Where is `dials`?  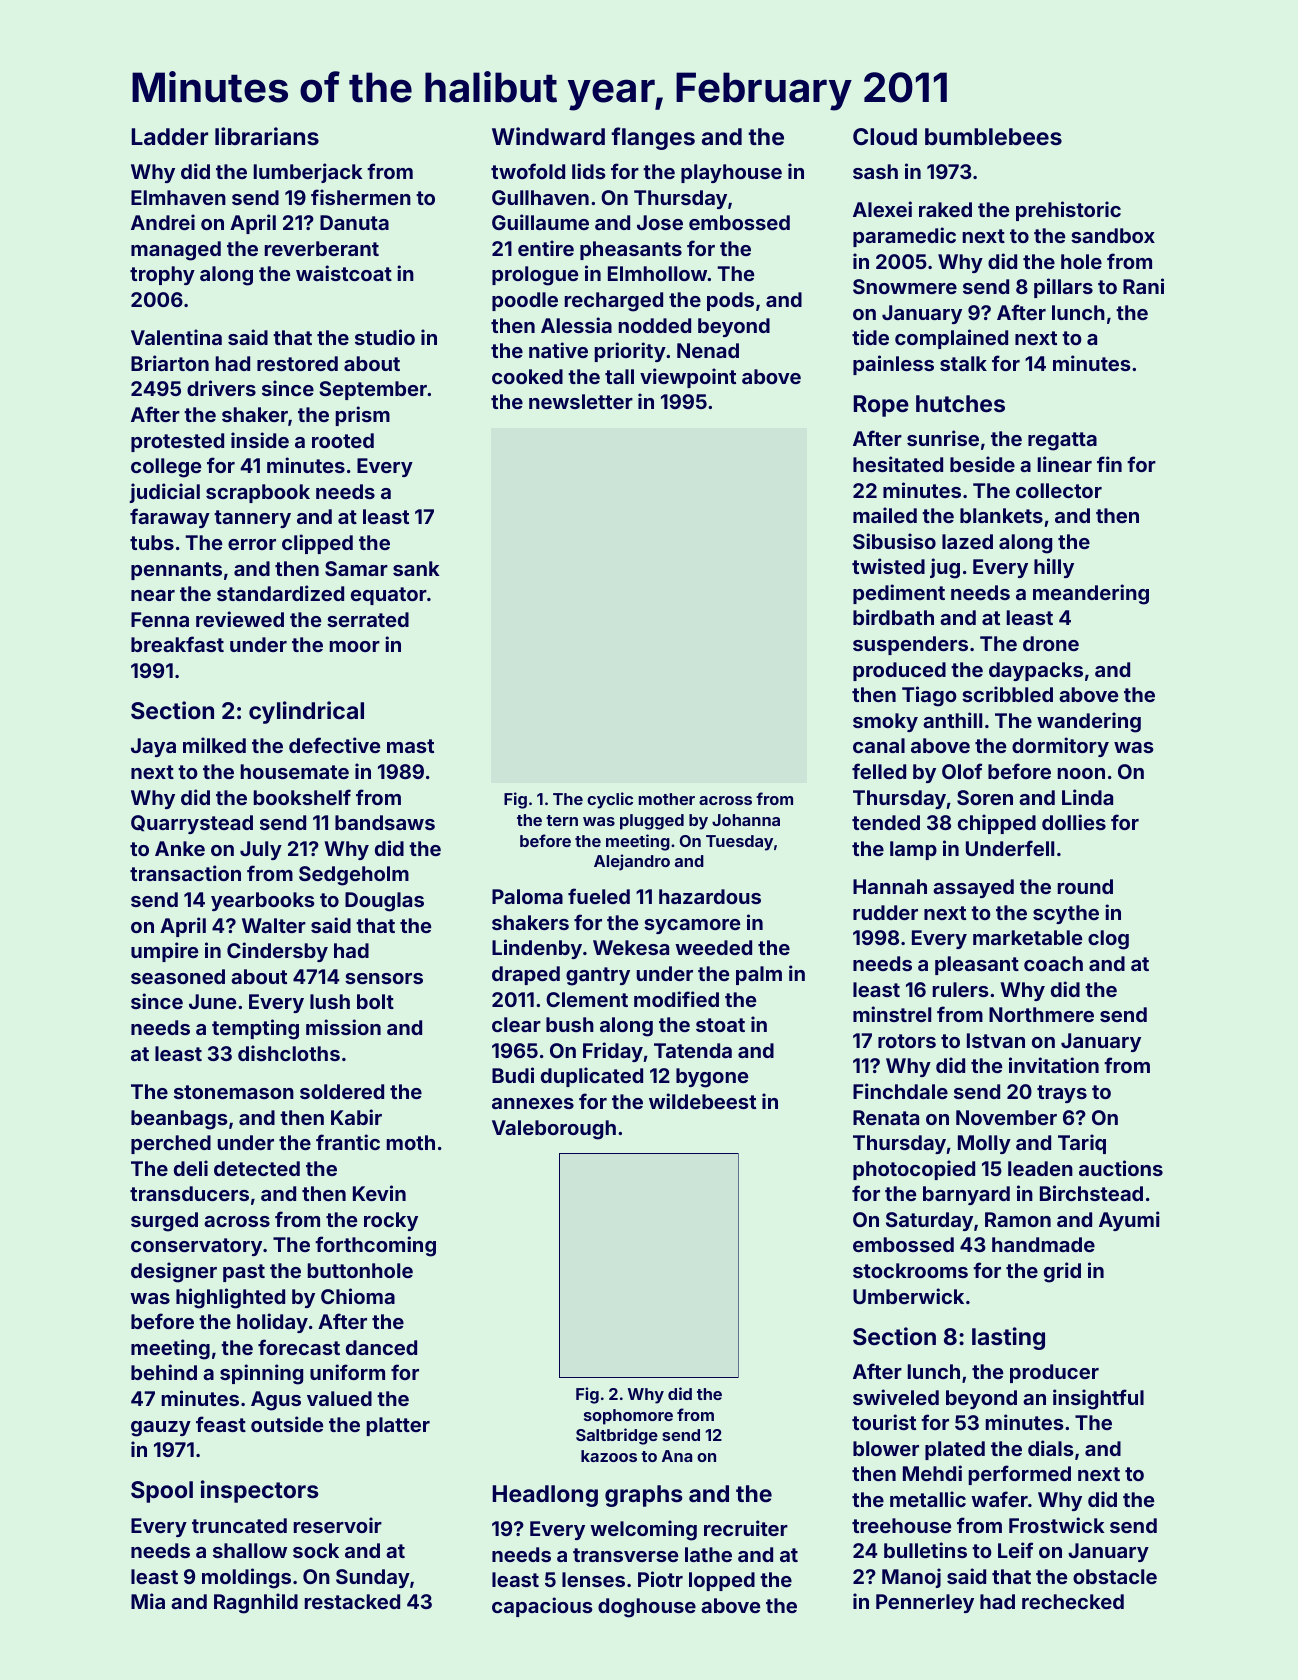
dials is located at coordinates (1051, 1448).
